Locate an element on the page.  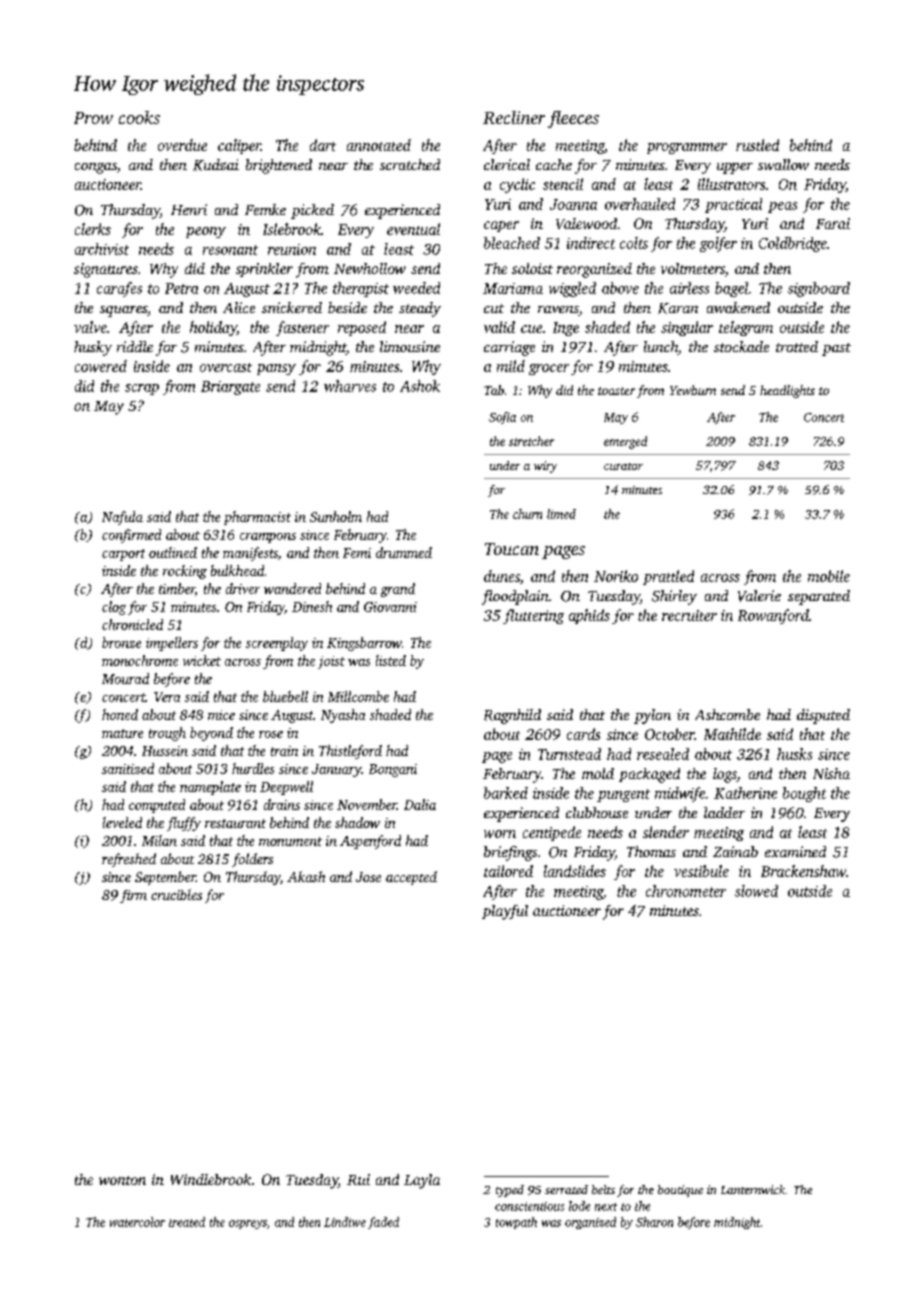
Windlebrook is located at coordinates (211, 1179).
